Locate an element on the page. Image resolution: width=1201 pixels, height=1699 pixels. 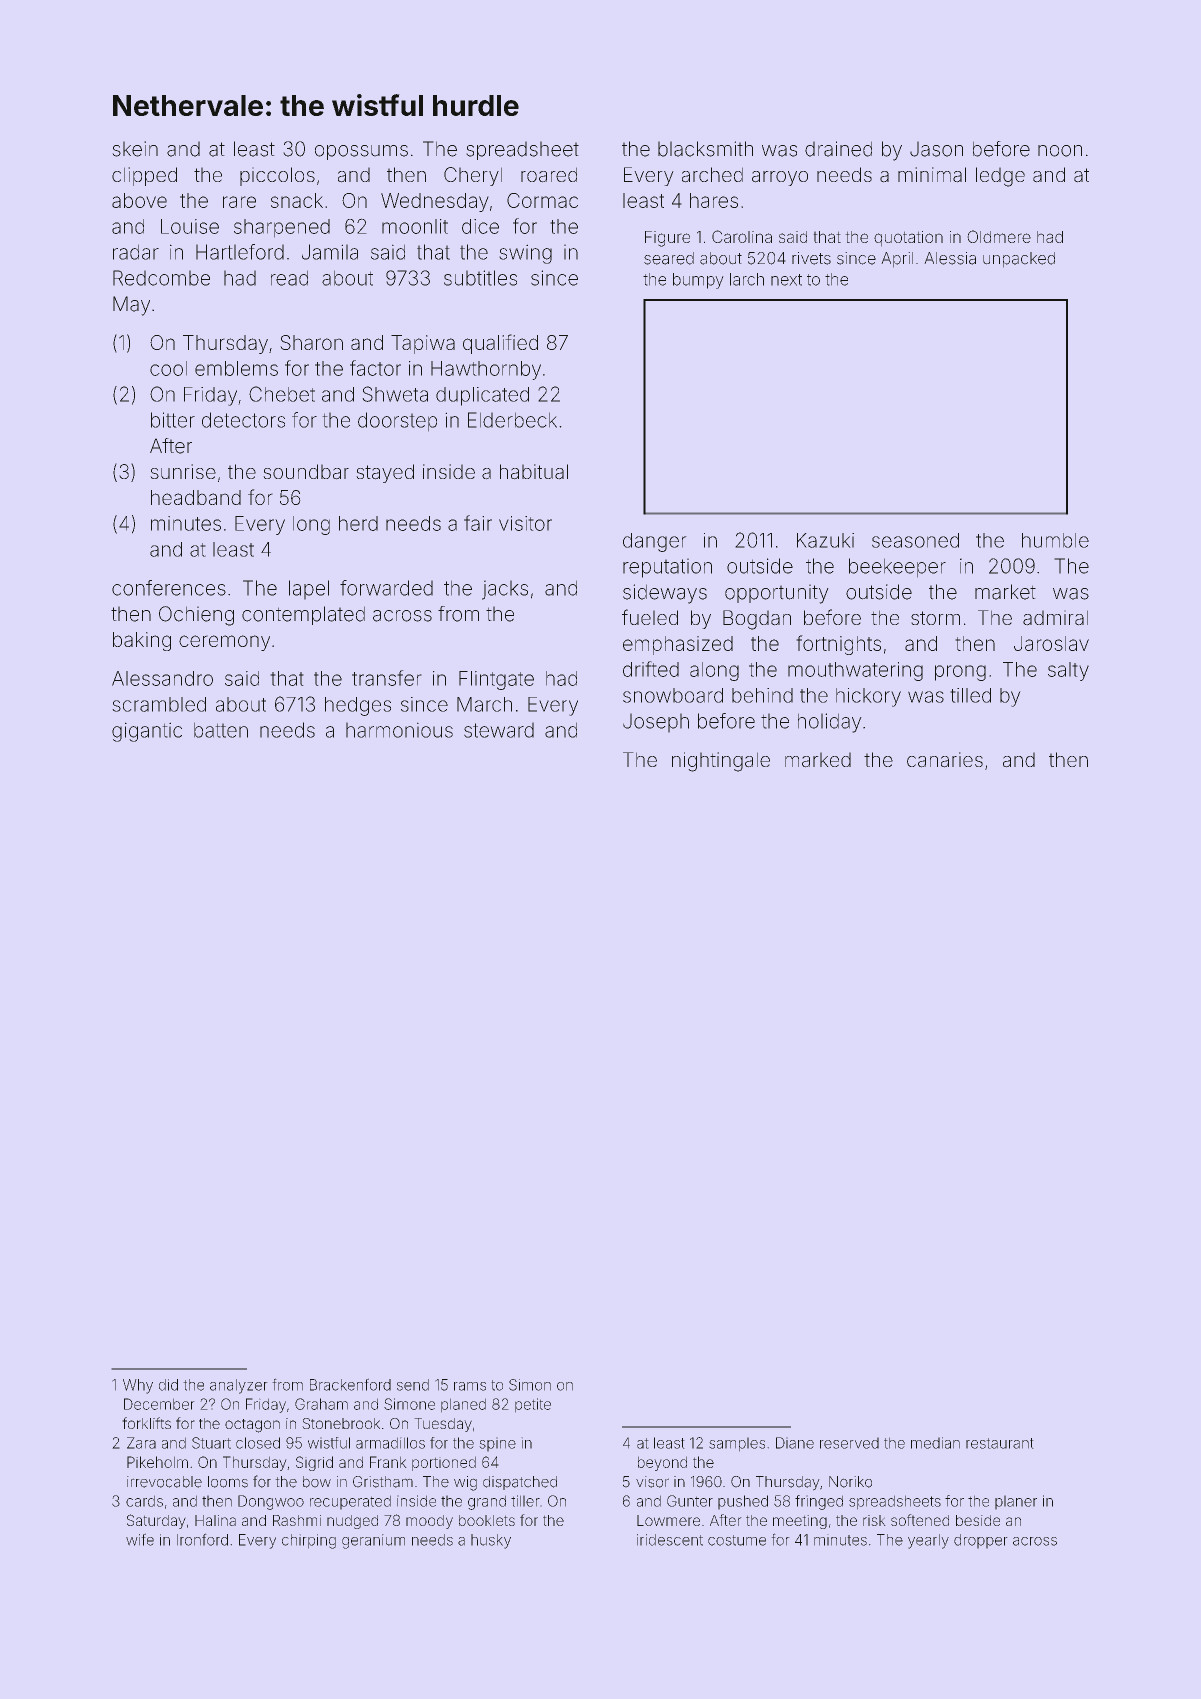
salty is located at coordinates (1068, 671).
